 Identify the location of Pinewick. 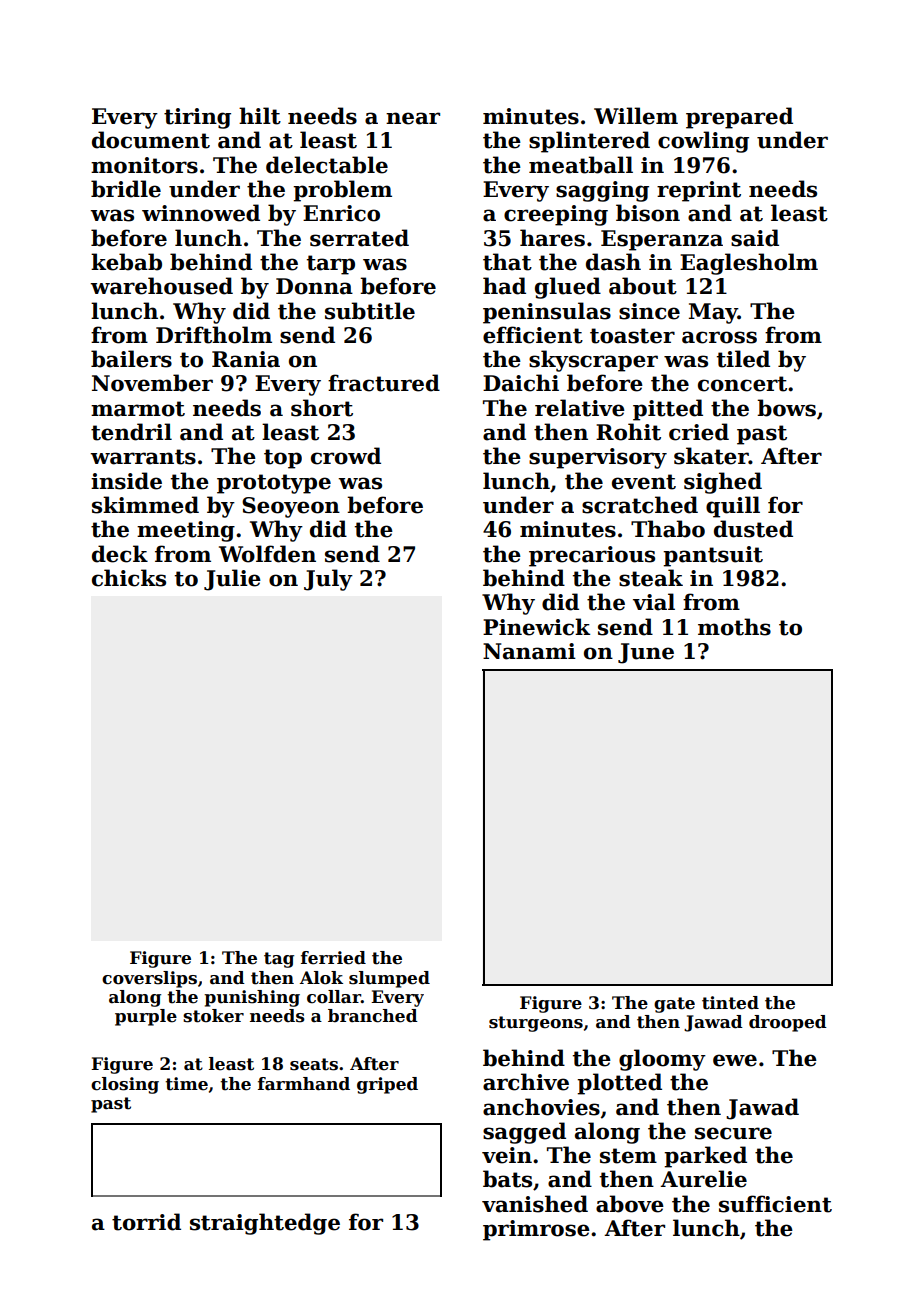
(536, 627).
